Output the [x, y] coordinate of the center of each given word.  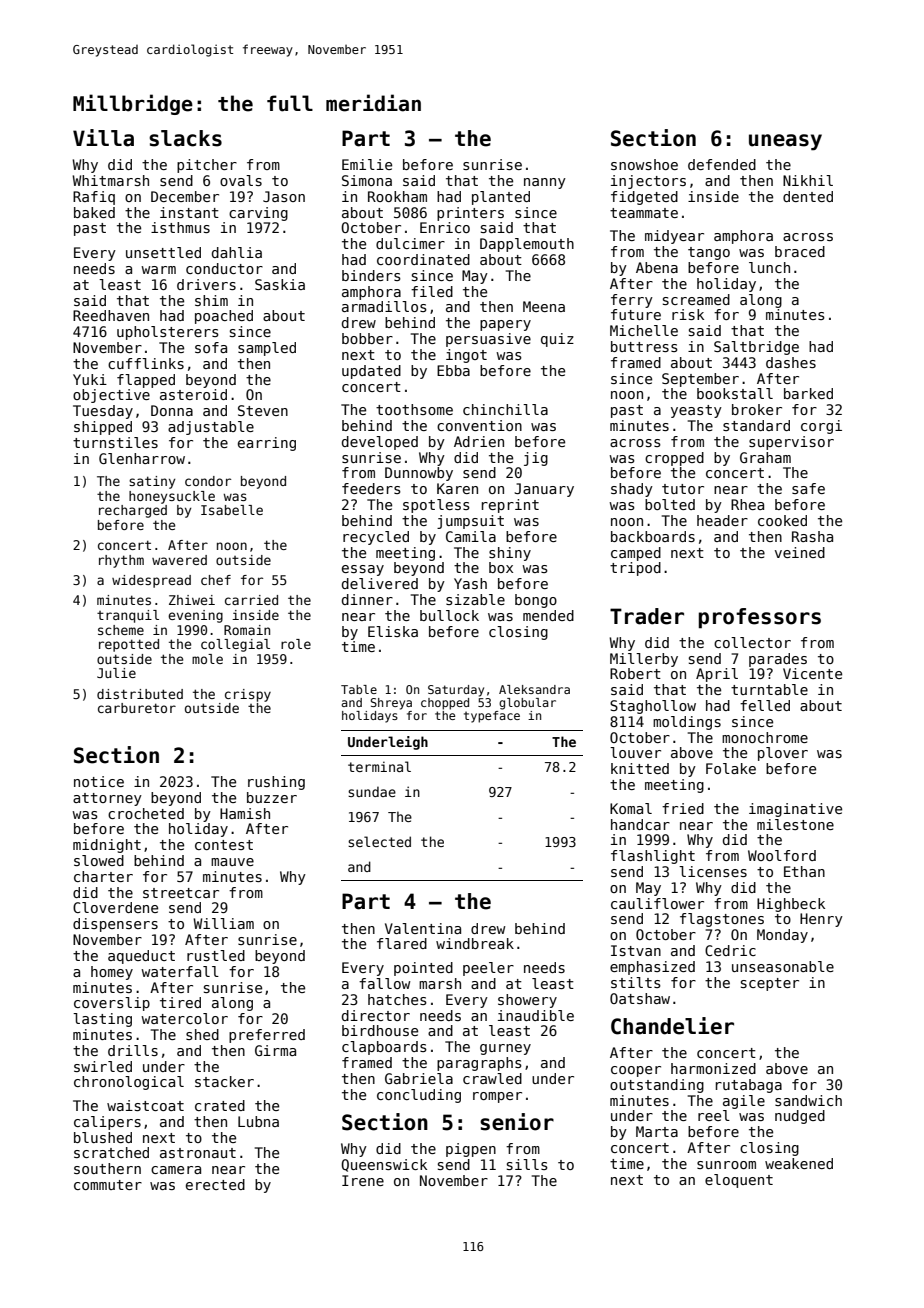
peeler [488, 969]
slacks [185, 138]
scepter [770, 984]
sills [527, 1164]
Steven [263, 410]
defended [722, 164]
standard [756, 425]
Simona [367, 180]
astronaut [198, 1153]
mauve [232, 862]
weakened [799, 1163]
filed [432, 291]
